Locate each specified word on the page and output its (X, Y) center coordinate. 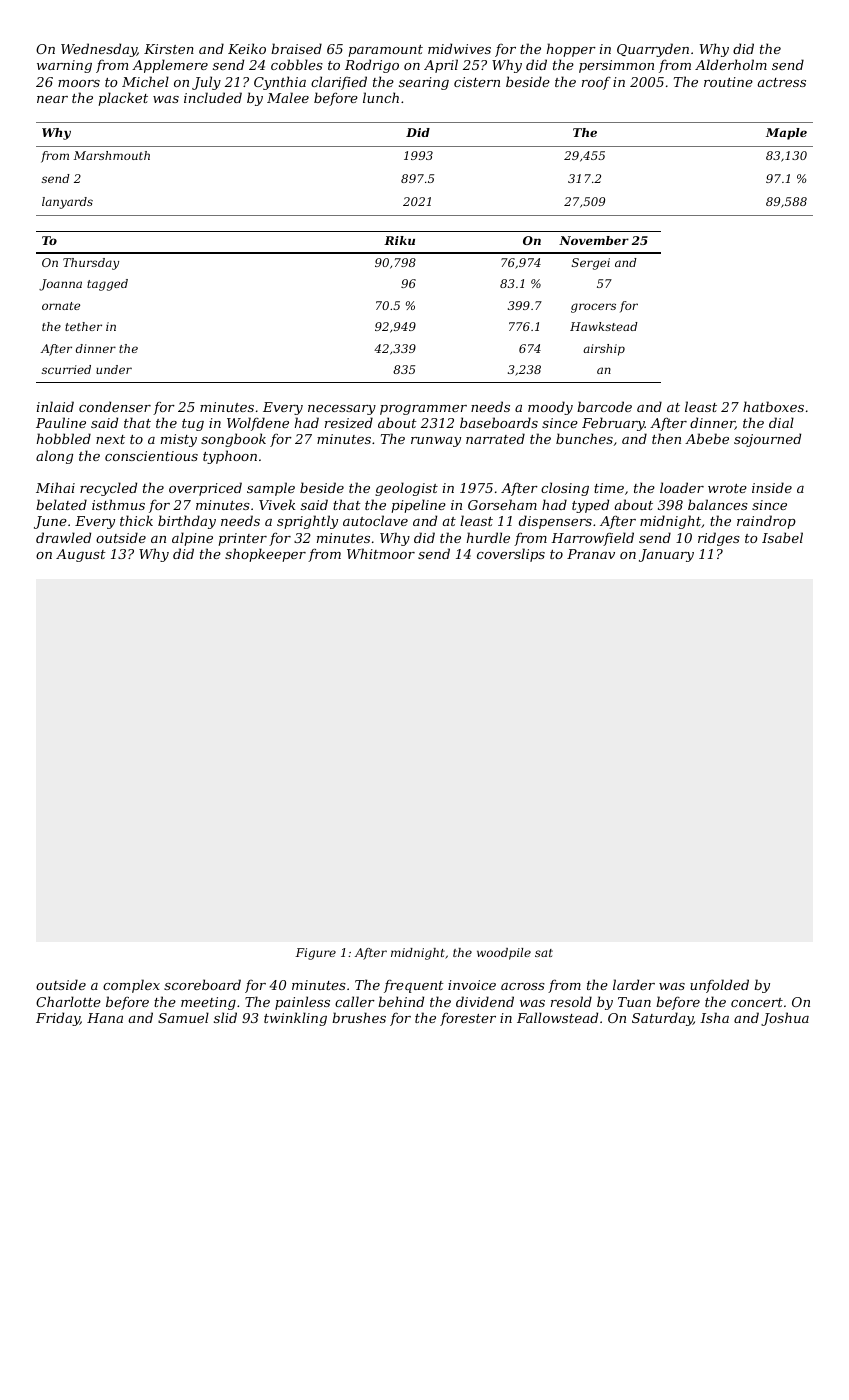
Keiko (247, 48)
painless (302, 1003)
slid (225, 1017)
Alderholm (731, 64)
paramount (385, 51)
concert (757, 1002)
